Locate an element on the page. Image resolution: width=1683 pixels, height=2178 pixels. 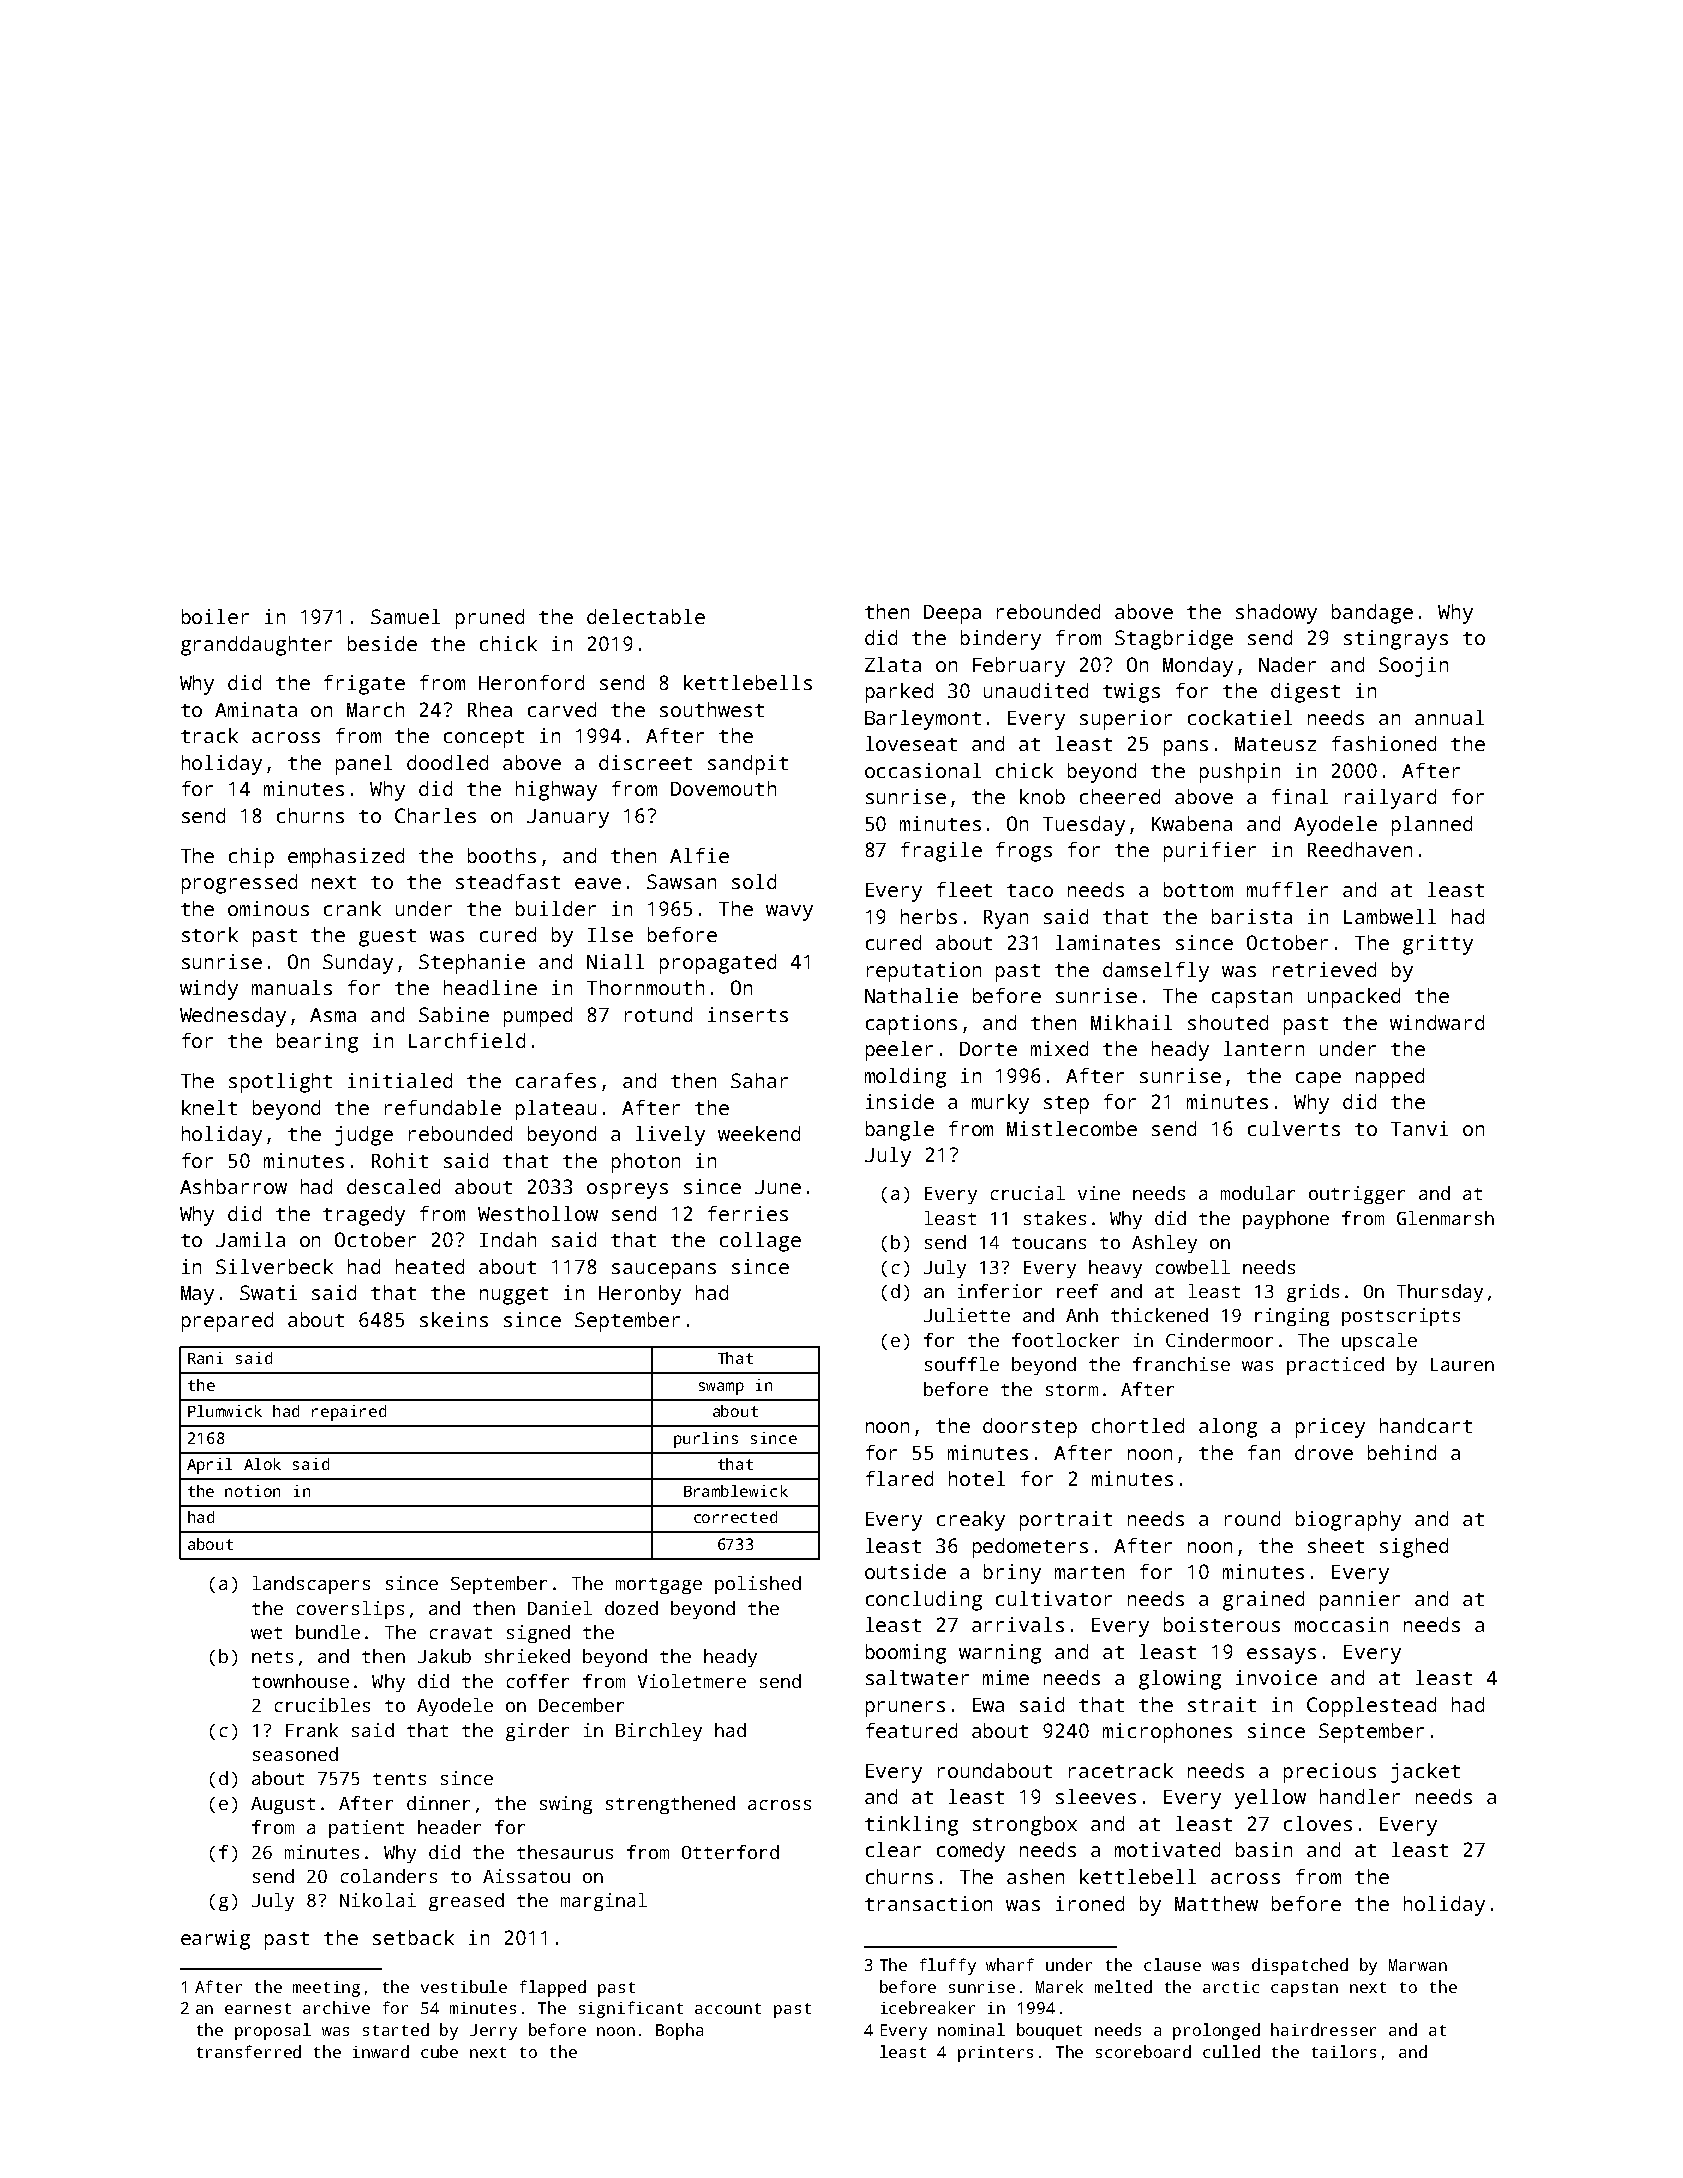
earnest is located at coordinates (258, 2008).
